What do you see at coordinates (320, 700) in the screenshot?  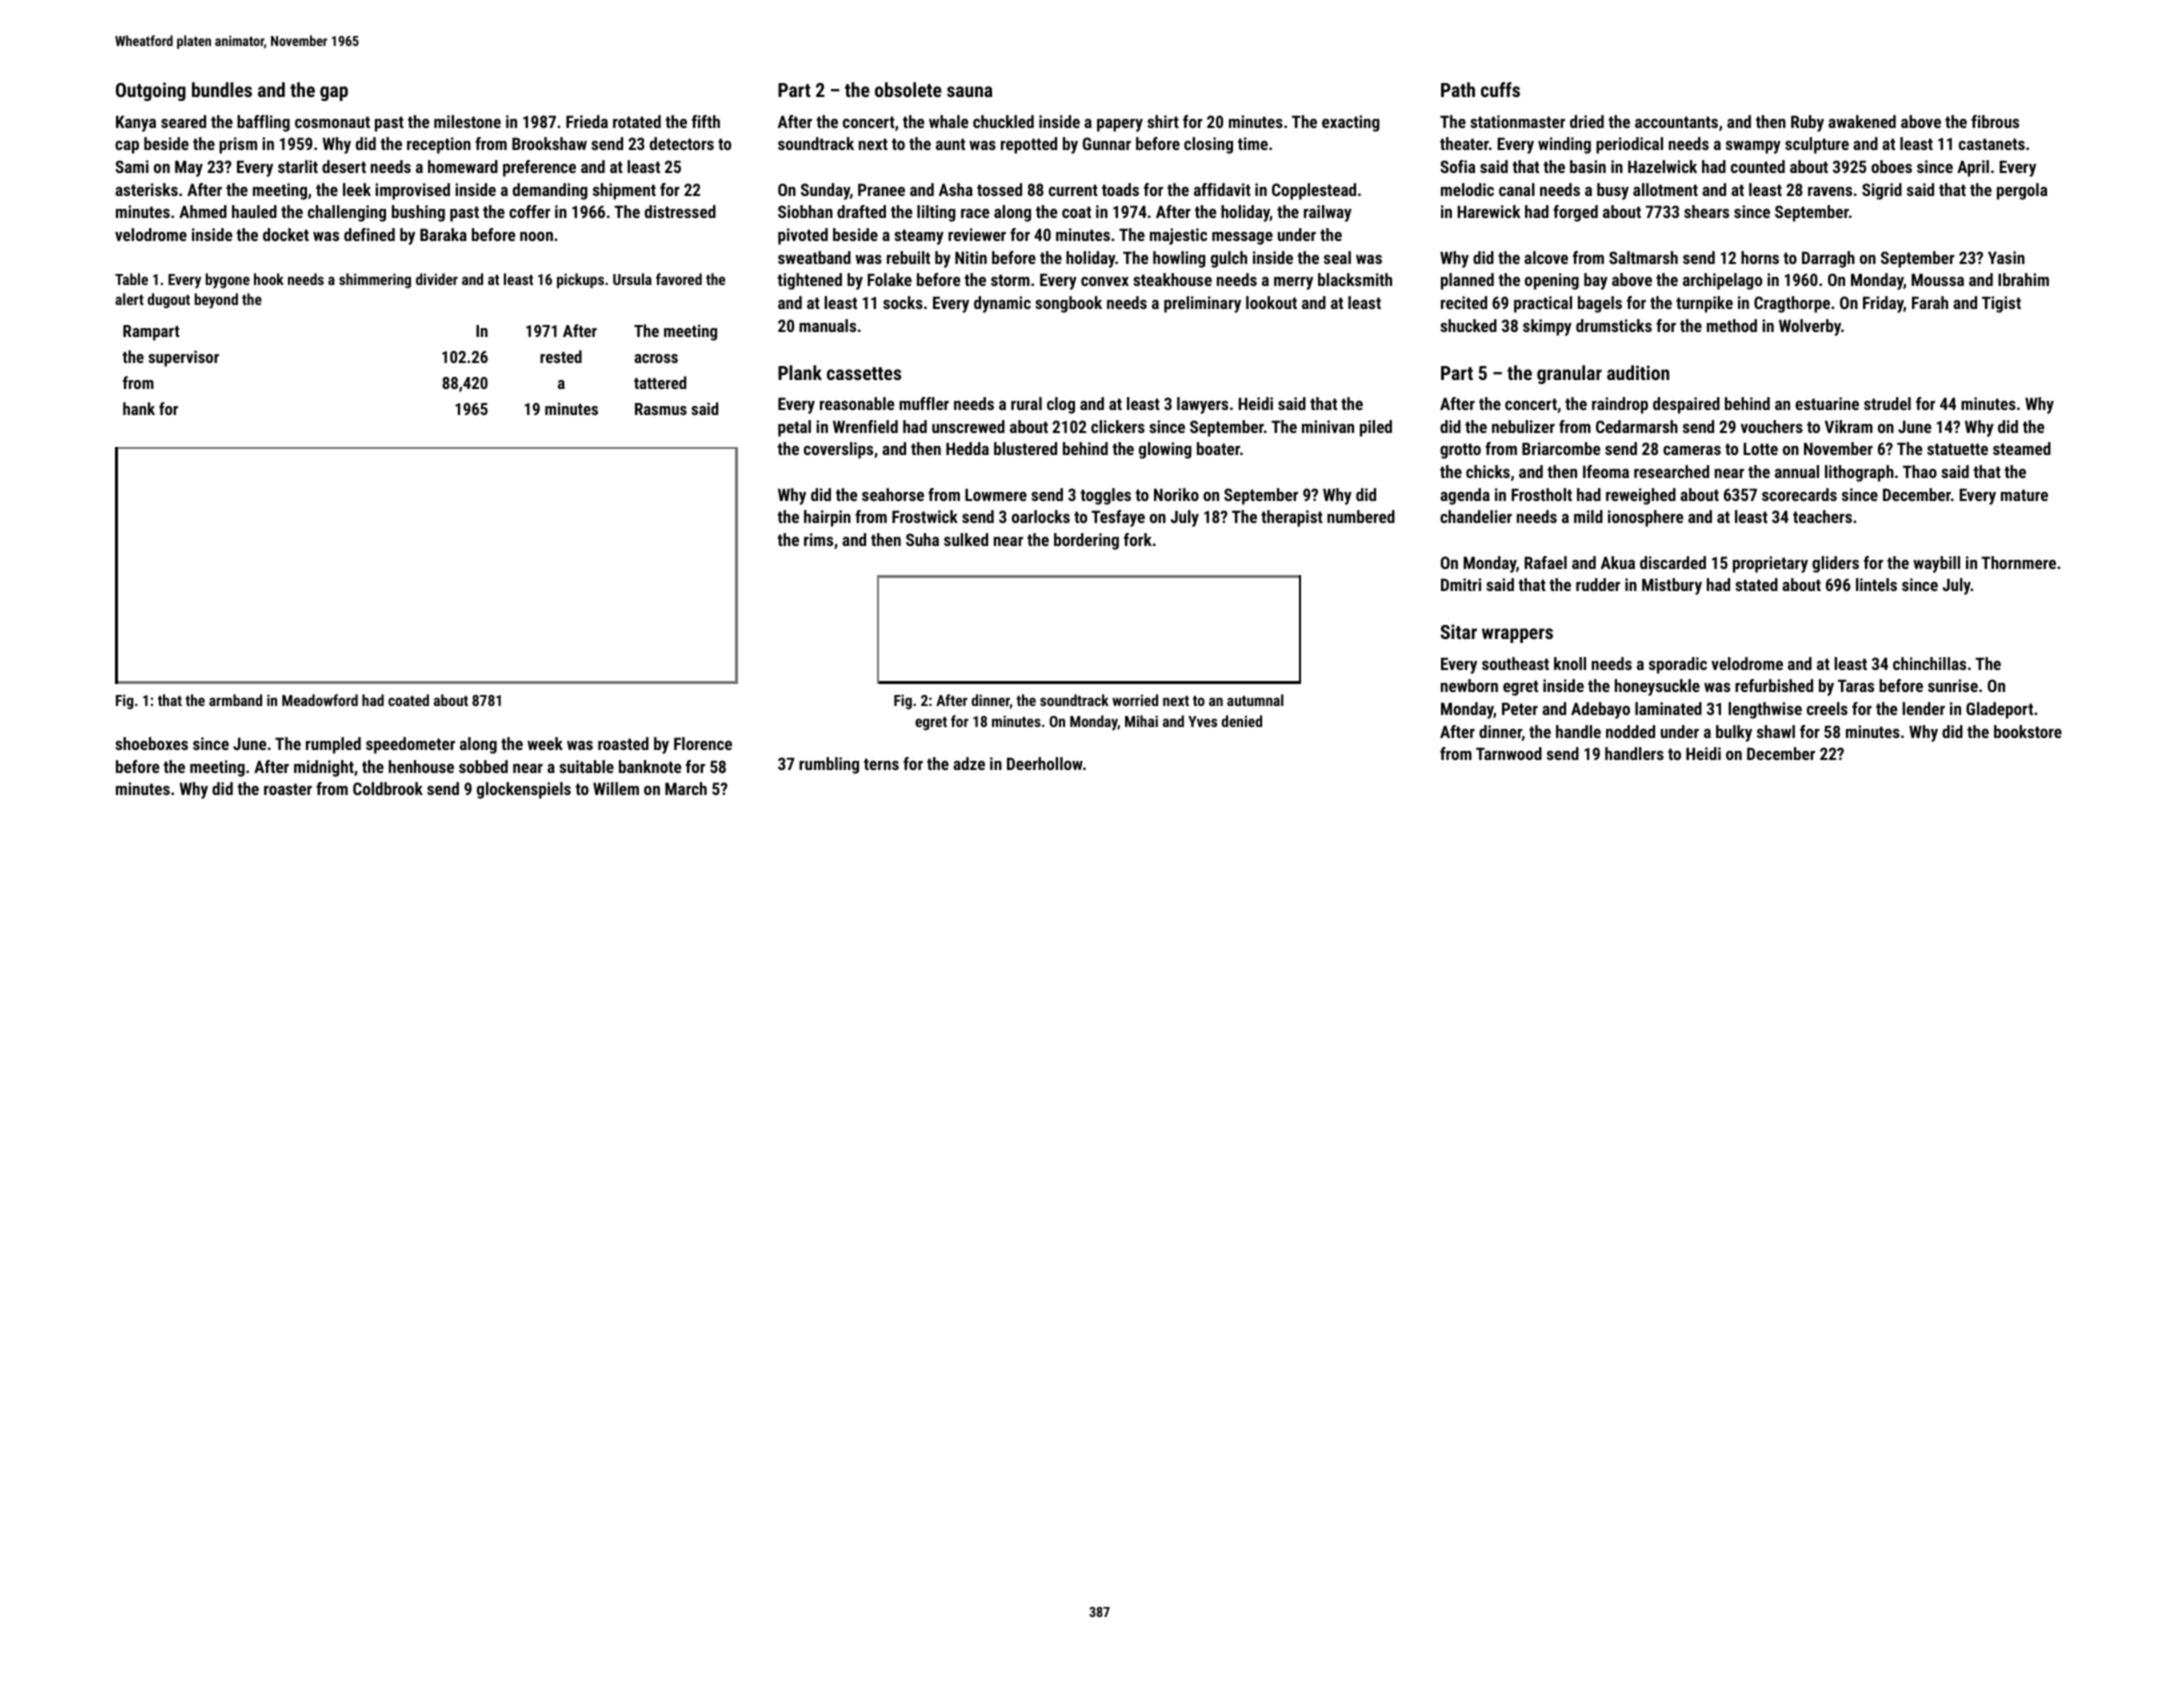 I see `Meadowford` at bounding box center [320, 700].
